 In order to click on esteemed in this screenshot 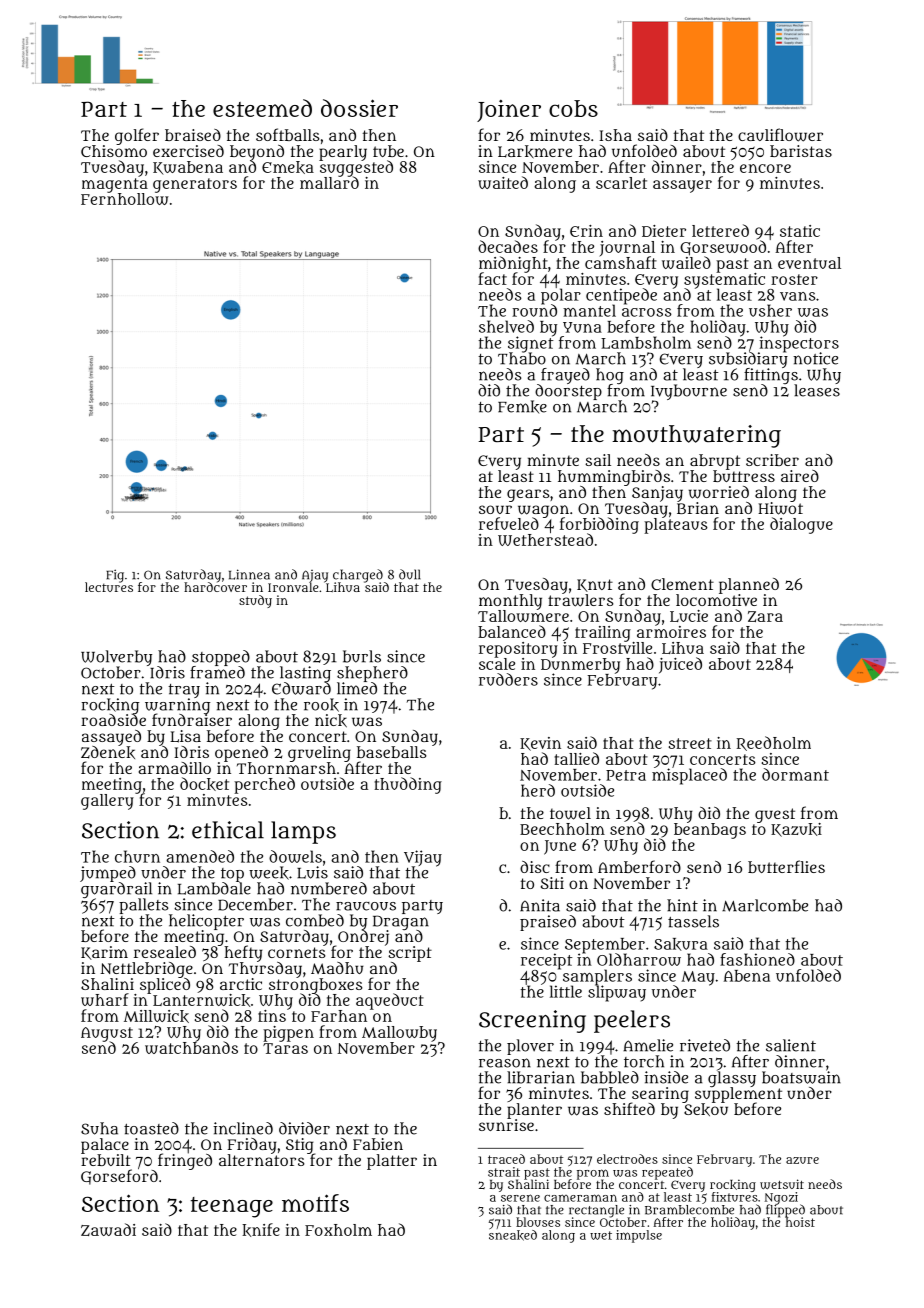, I will do `click(262, 108)`.
